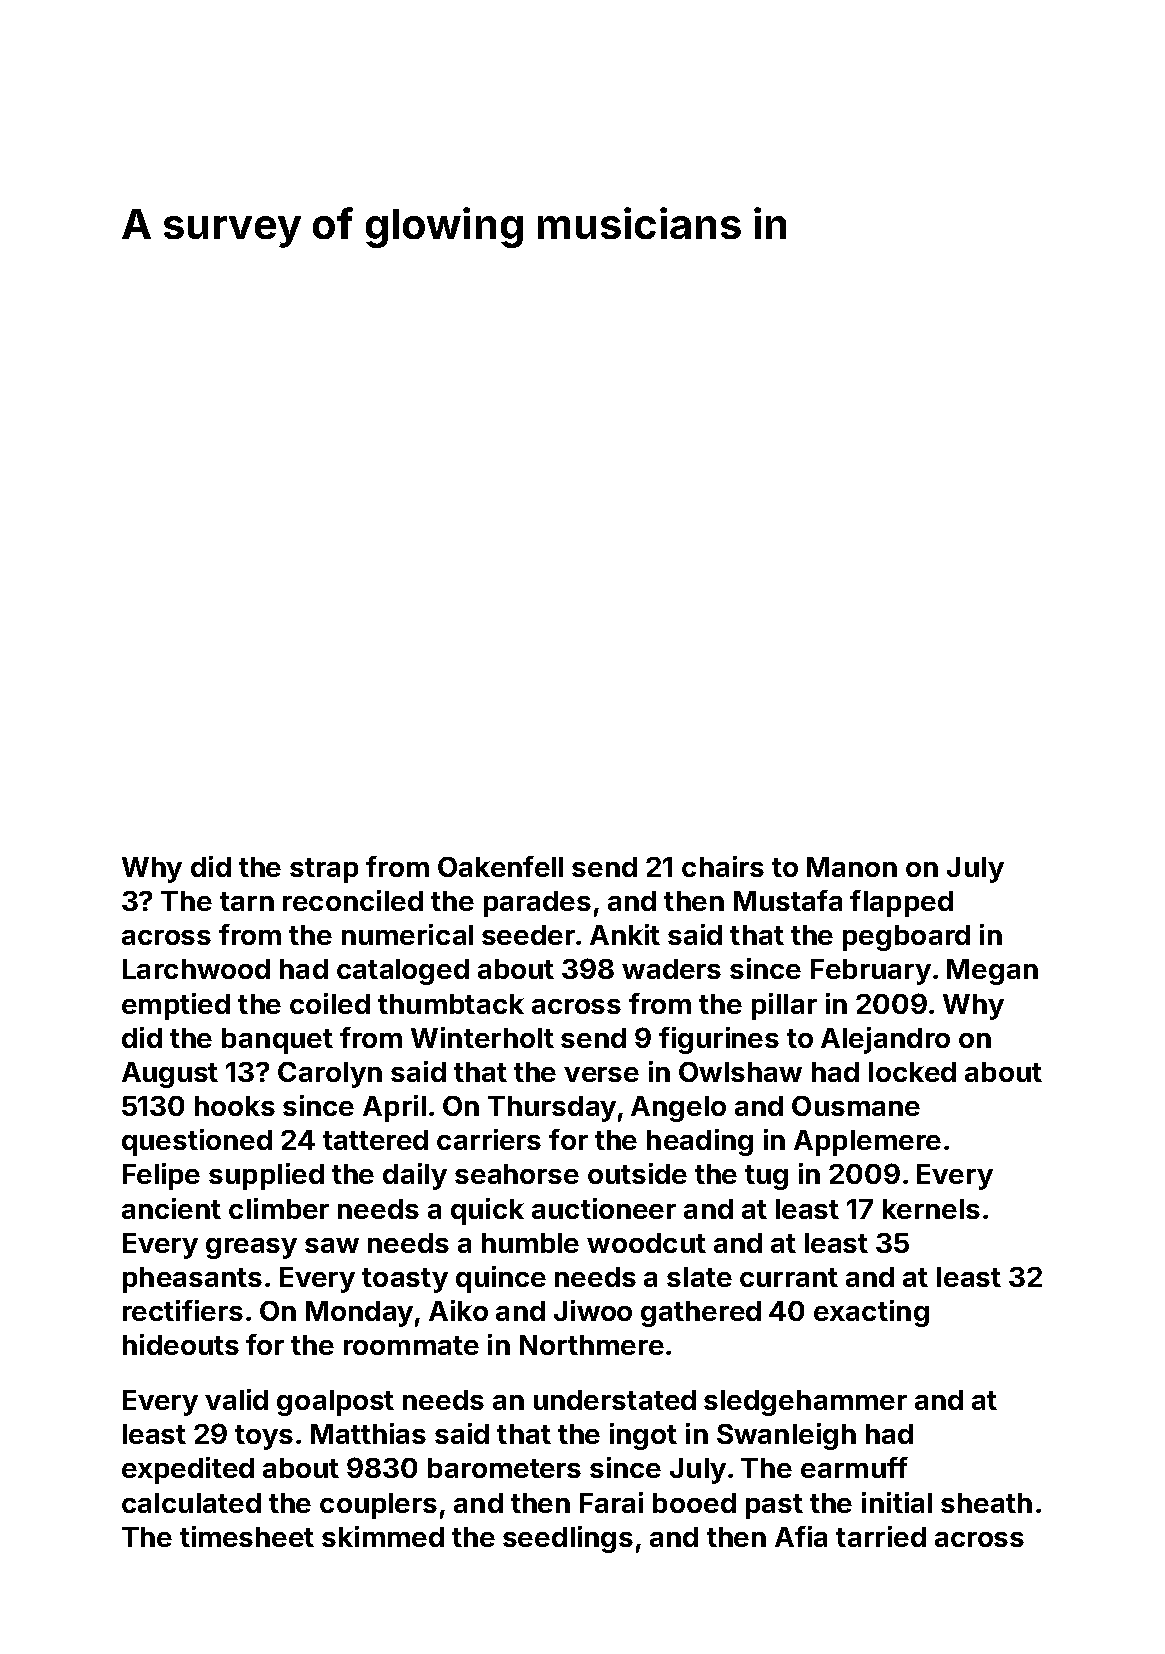 The height and width of the screenshot is (1654, 1165). I want to click on goalpost, so click(335, 1403).
